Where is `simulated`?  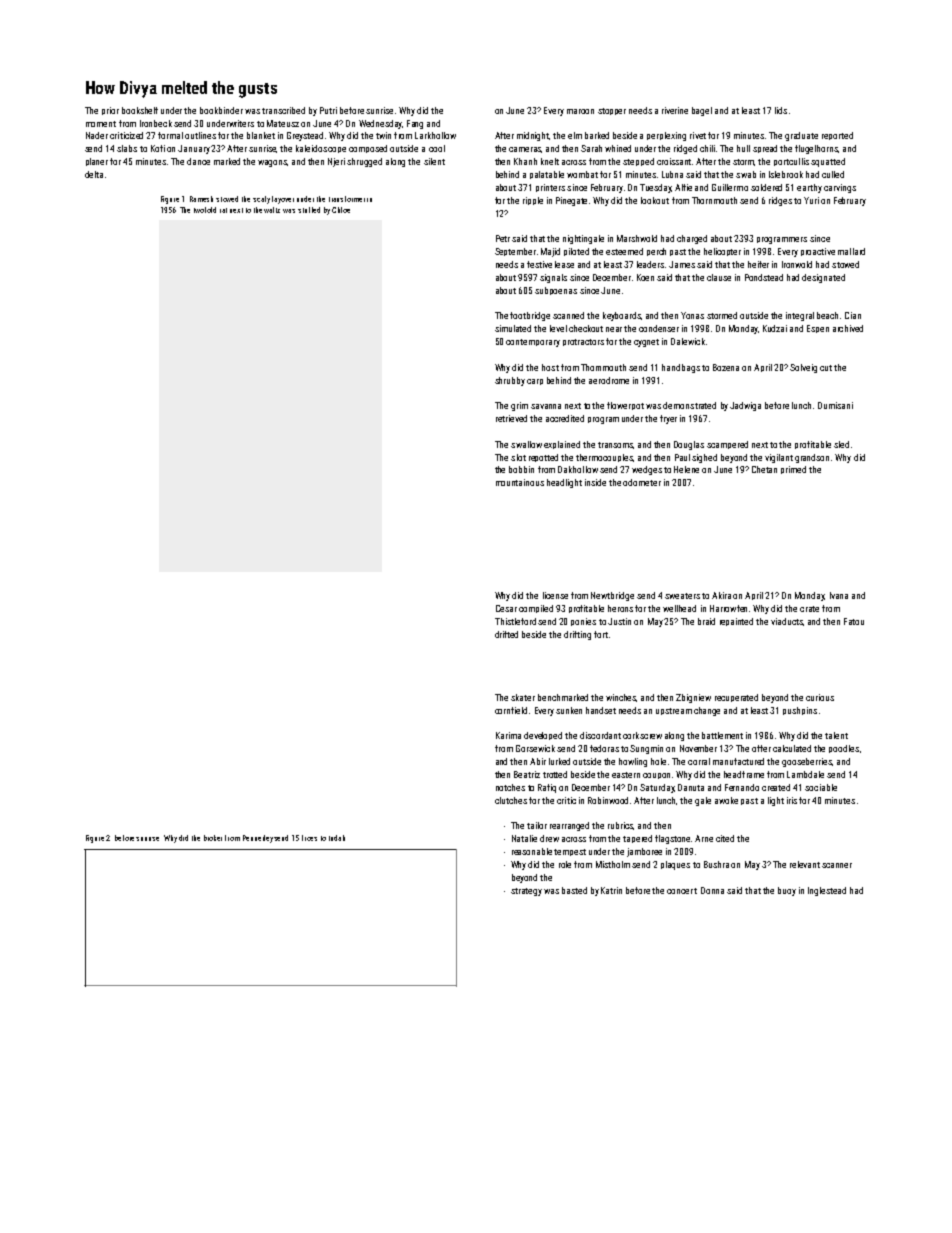
simulated is located at coordinates (513, 328).
